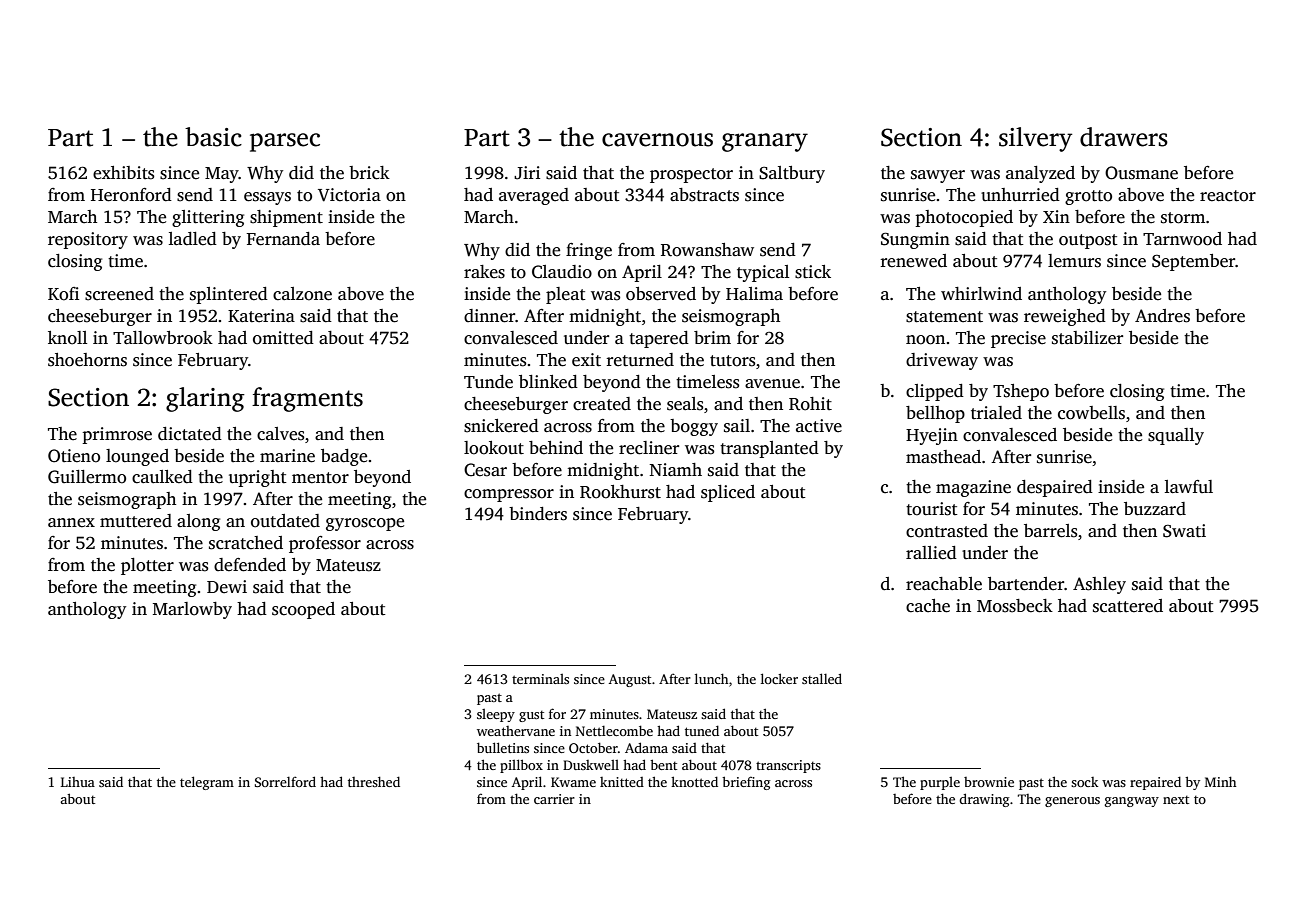 This screenshot has width=1308, height=924. Describe the element at coordinates (540, 679) in the screenshot. I see `terminals` at that location.
